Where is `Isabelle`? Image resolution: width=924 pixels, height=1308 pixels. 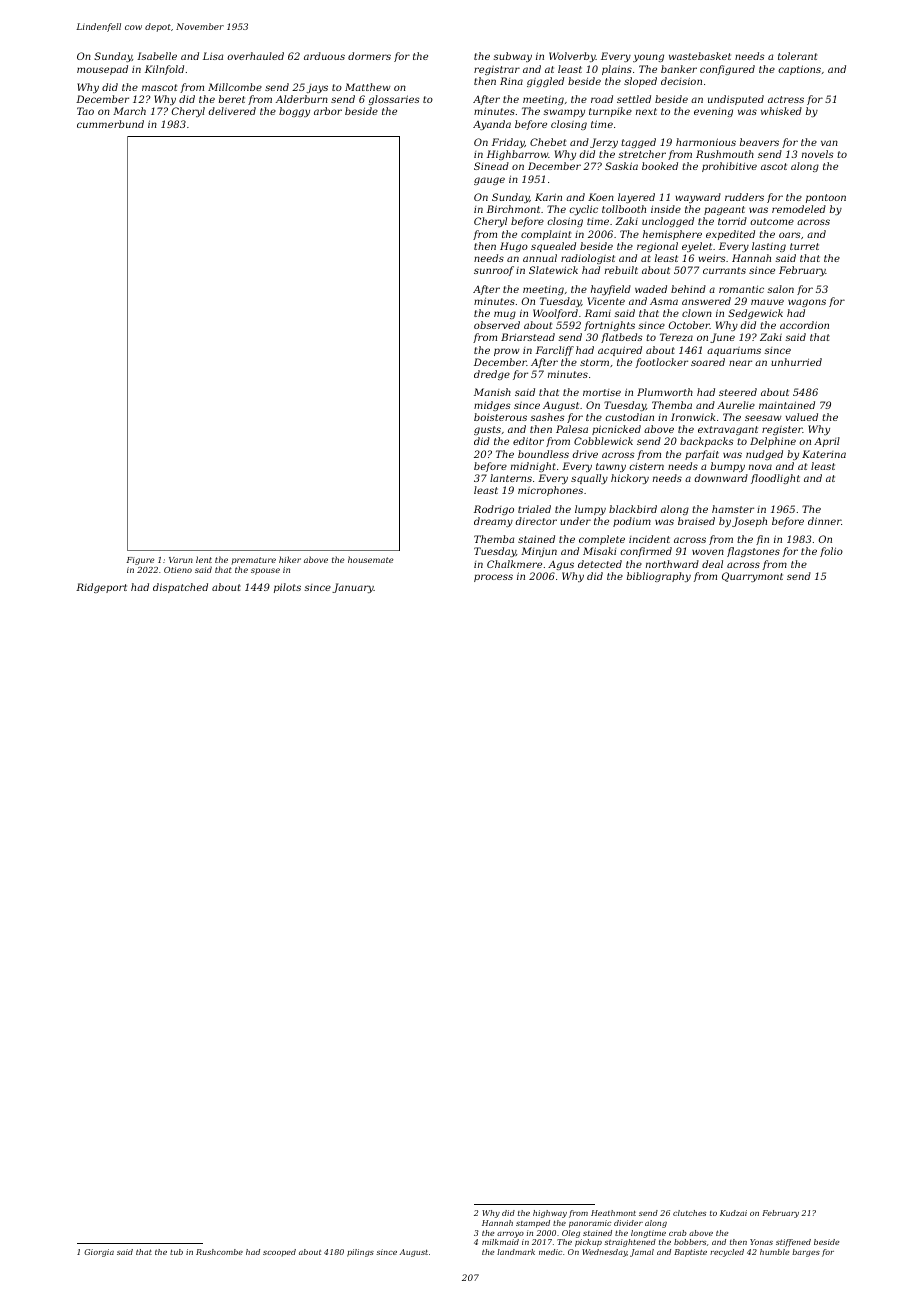 Isabelle is located at coordinates (157, 56).
